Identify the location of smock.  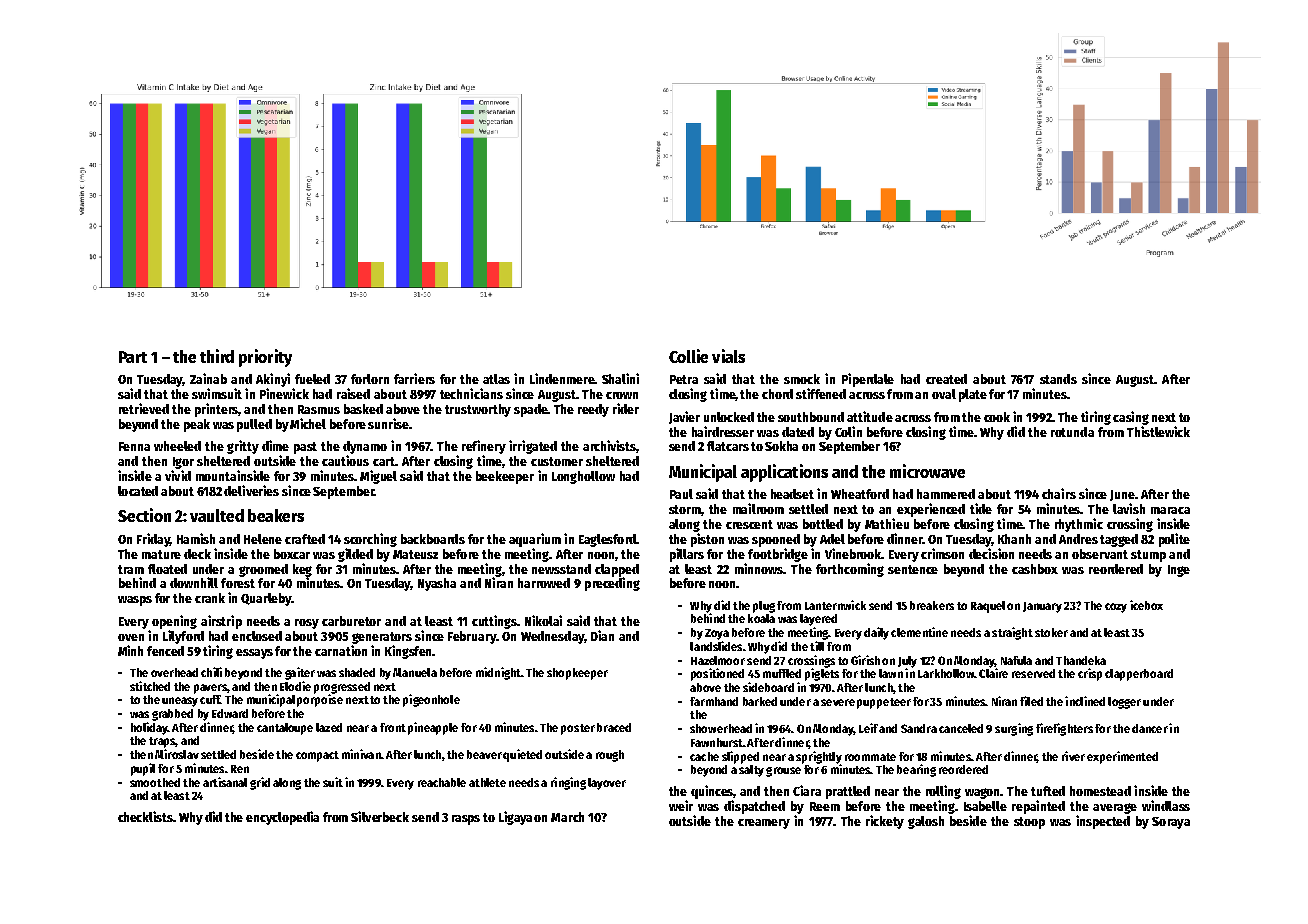
(802, 379).
